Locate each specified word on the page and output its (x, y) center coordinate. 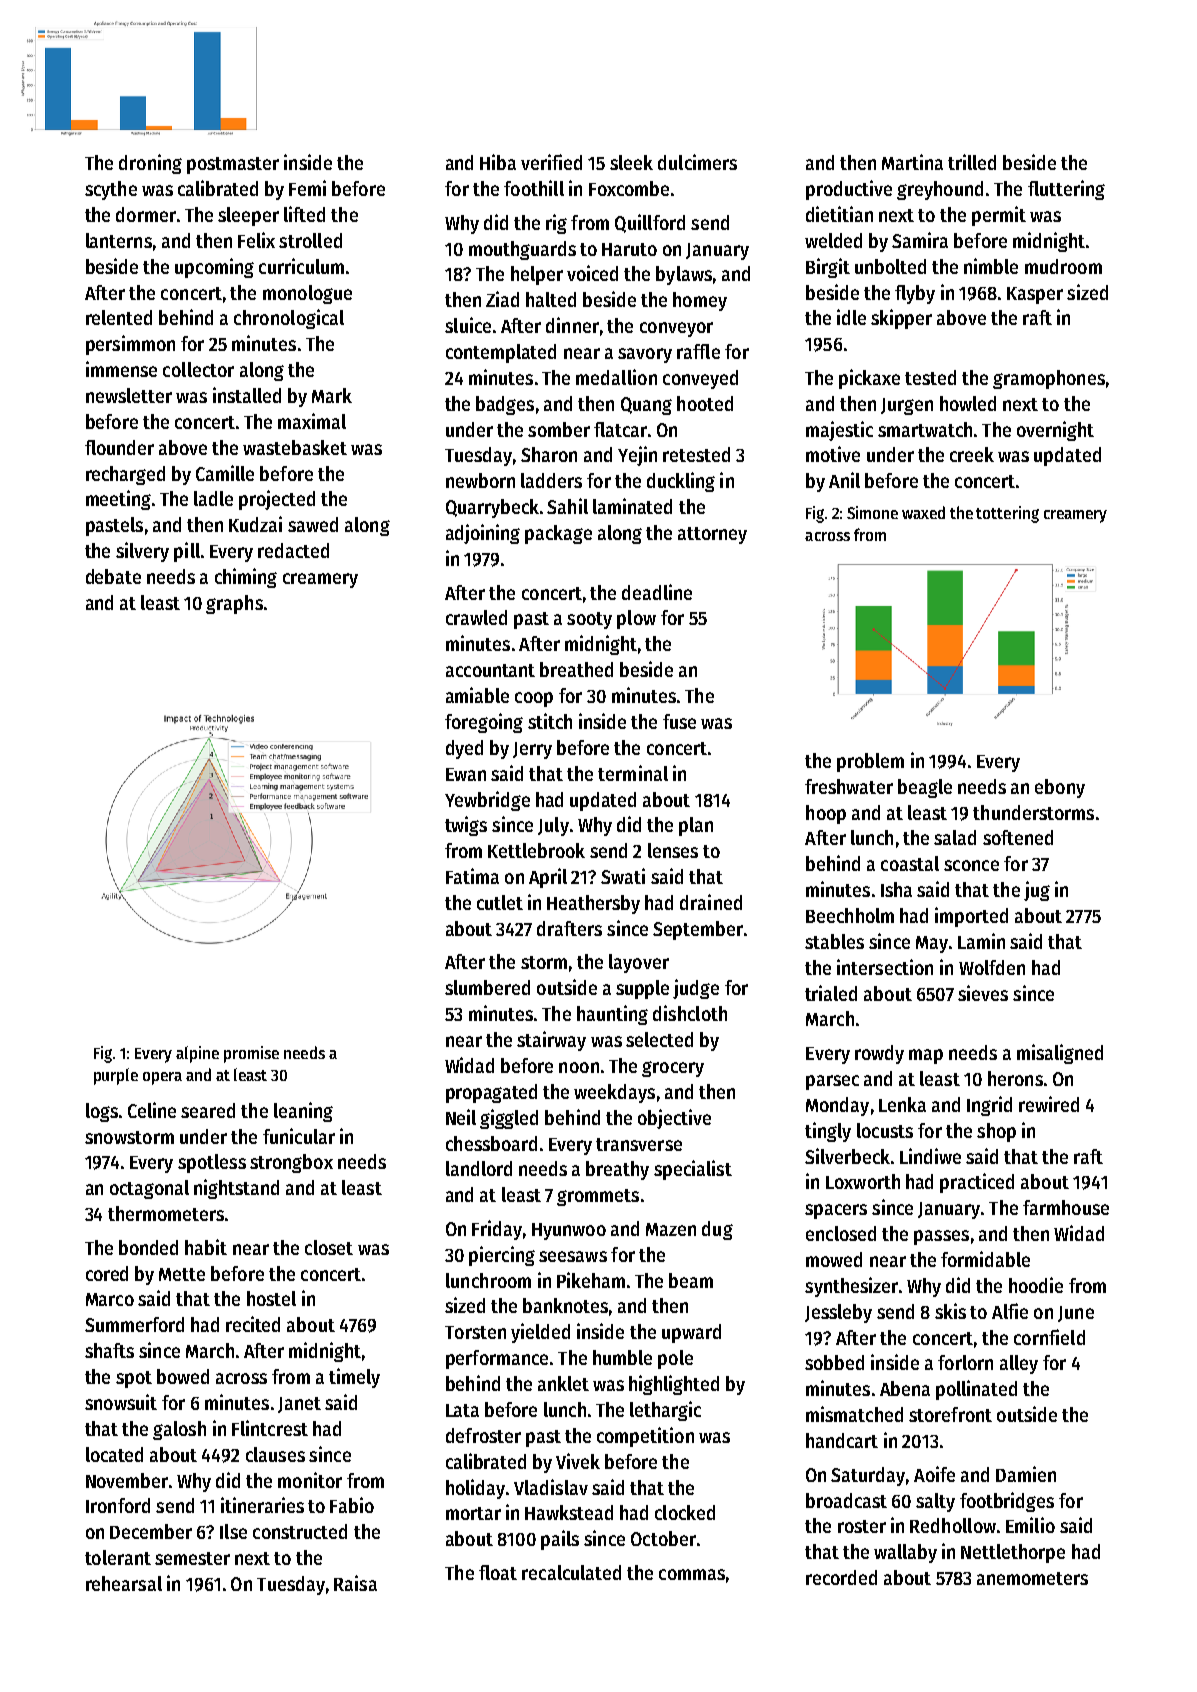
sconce (971, 865)
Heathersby (593, 904)
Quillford (650, 223)
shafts (109, 1350)
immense (121, 369)
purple (116, 1076)
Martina (912, 162)
